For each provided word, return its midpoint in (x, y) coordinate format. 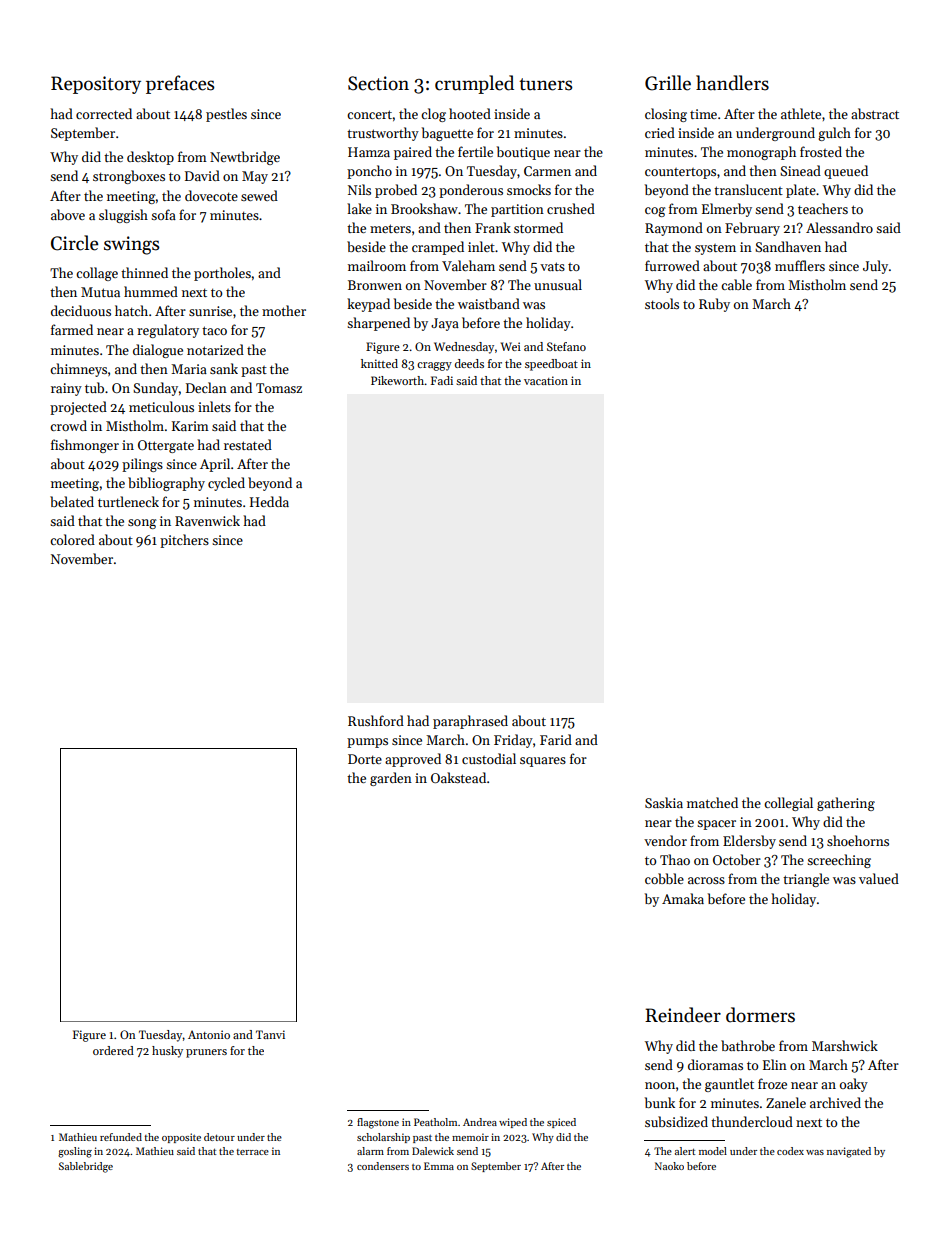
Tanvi (270, 1034)
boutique (523, 153)
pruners (206, 1053)
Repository (96, 85)
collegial (788, 804)
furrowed (672, 265)
